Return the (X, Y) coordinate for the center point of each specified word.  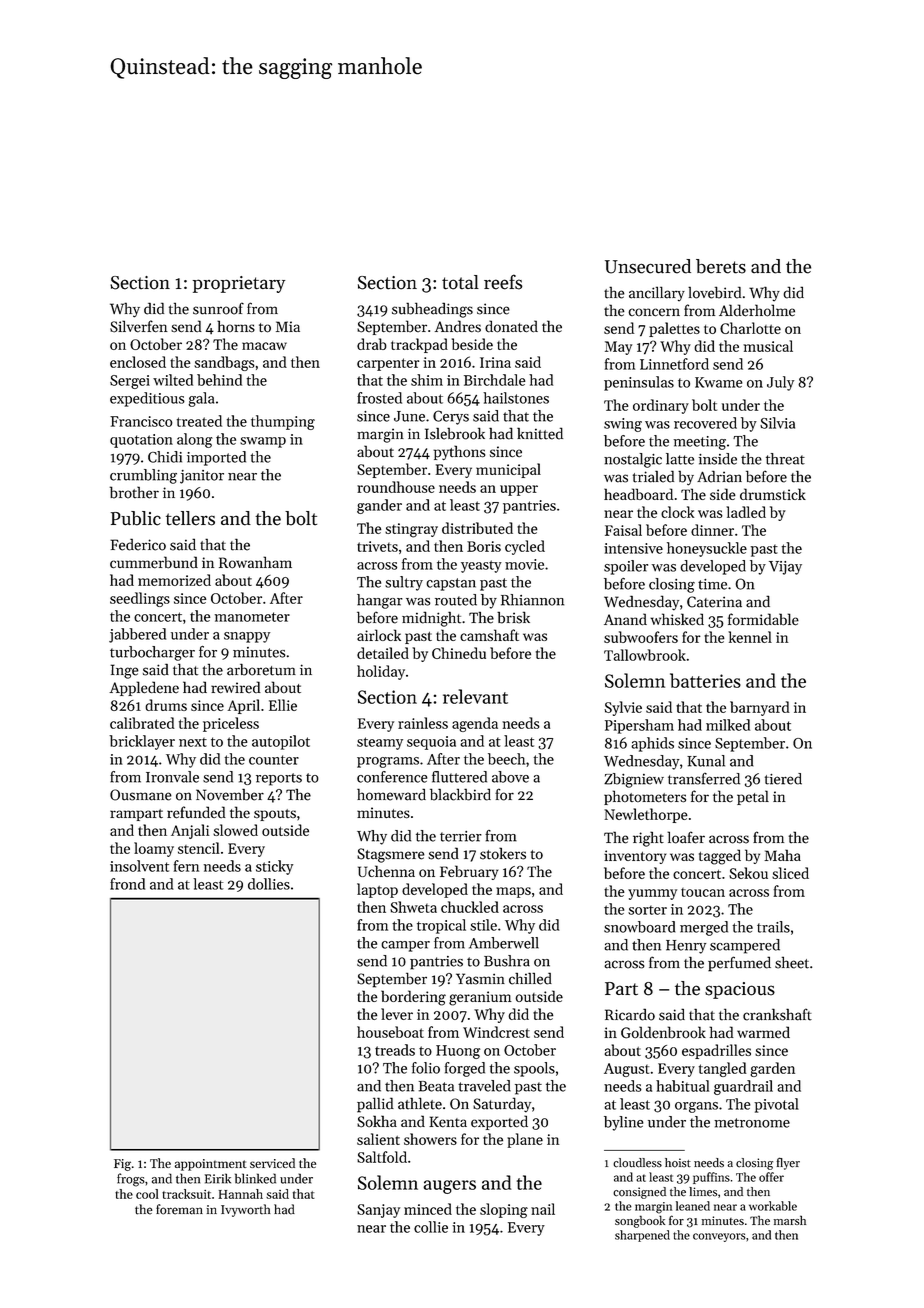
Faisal (623, 530)
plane (525, 1140)
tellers (190, 518)
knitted (540, 433)
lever (397, 1014)
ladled (746, 512)
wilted (173, 380)
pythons (459, 452)
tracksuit (186, 1194)
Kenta (448, 1122)
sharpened (642, 1236)
